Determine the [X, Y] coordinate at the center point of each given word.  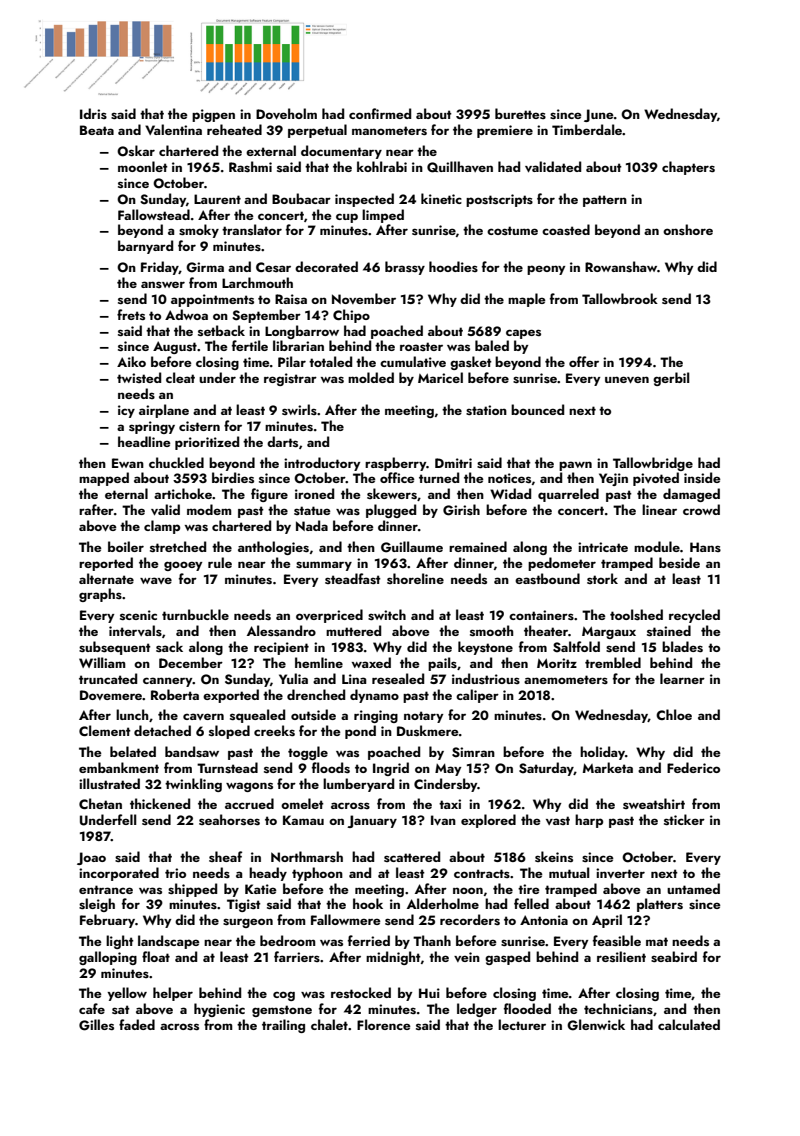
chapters [688, 168]
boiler [126, 546]
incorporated [119, 874]
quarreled [568, 495]
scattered [412, 856]
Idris [93, 113]
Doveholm [286, 114]
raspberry [396, 464]
